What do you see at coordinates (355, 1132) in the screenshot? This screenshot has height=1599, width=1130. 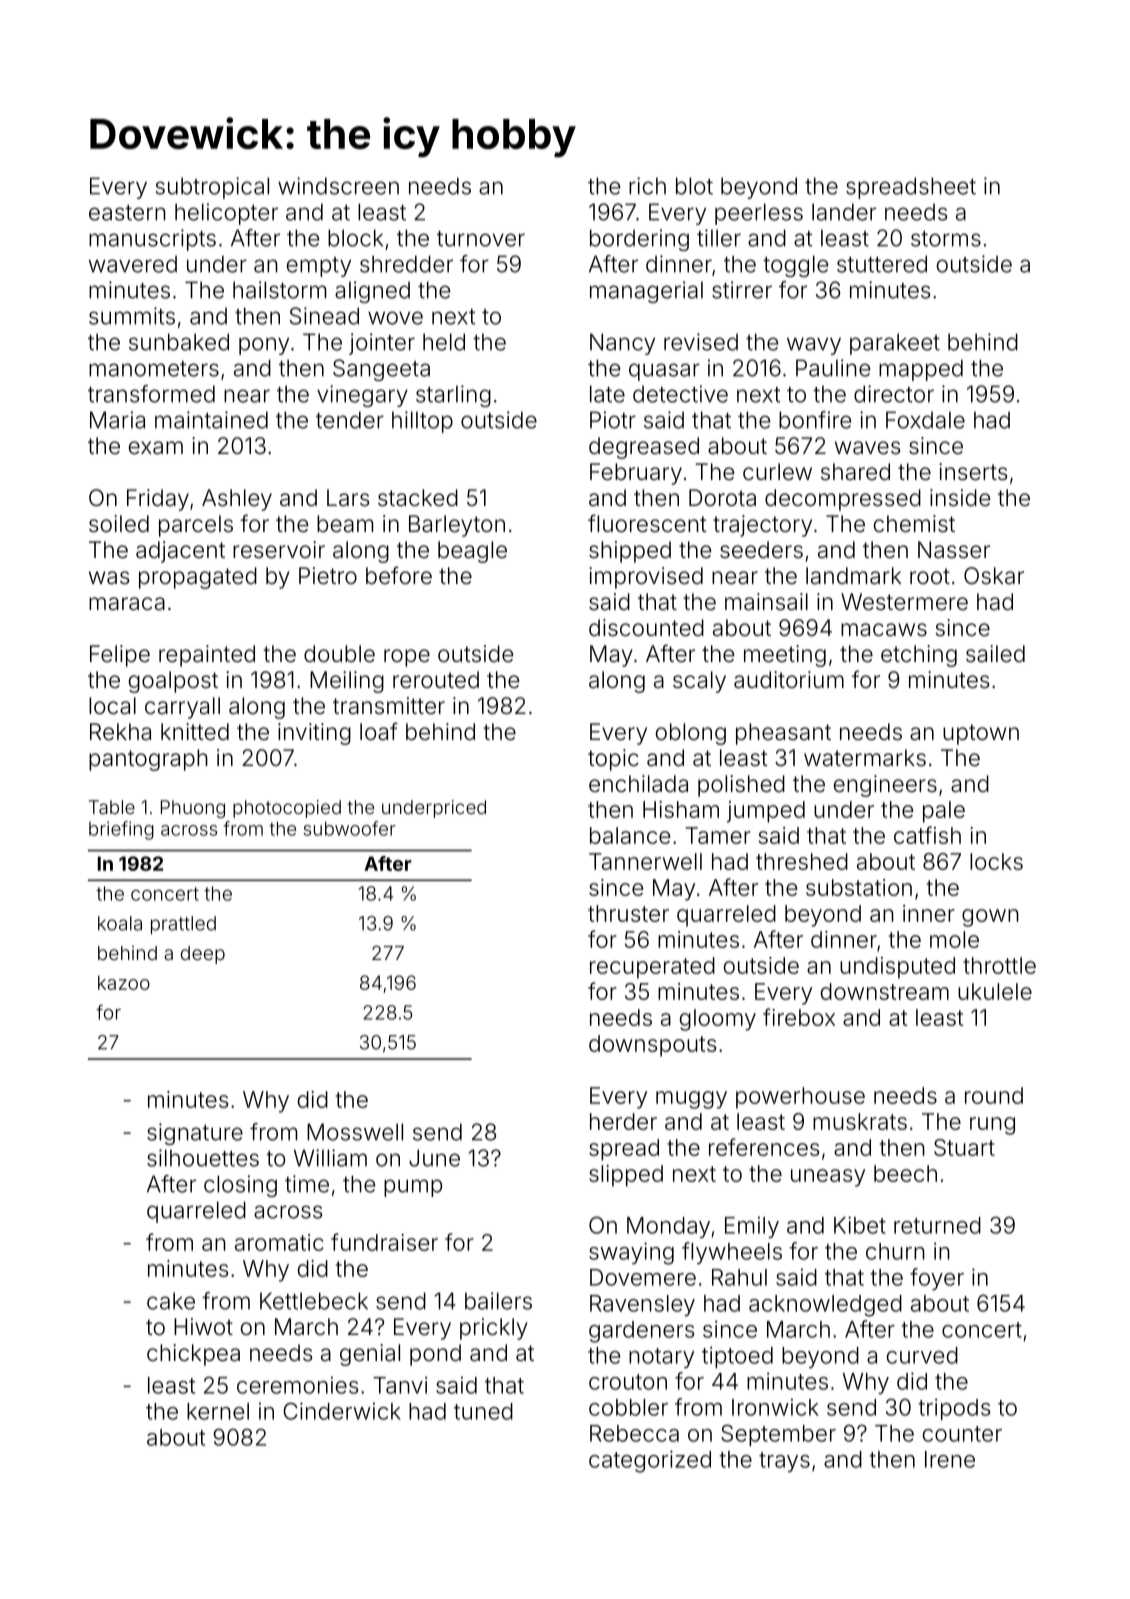 I see `Mosswell` at bounding box center [355, 1132].
